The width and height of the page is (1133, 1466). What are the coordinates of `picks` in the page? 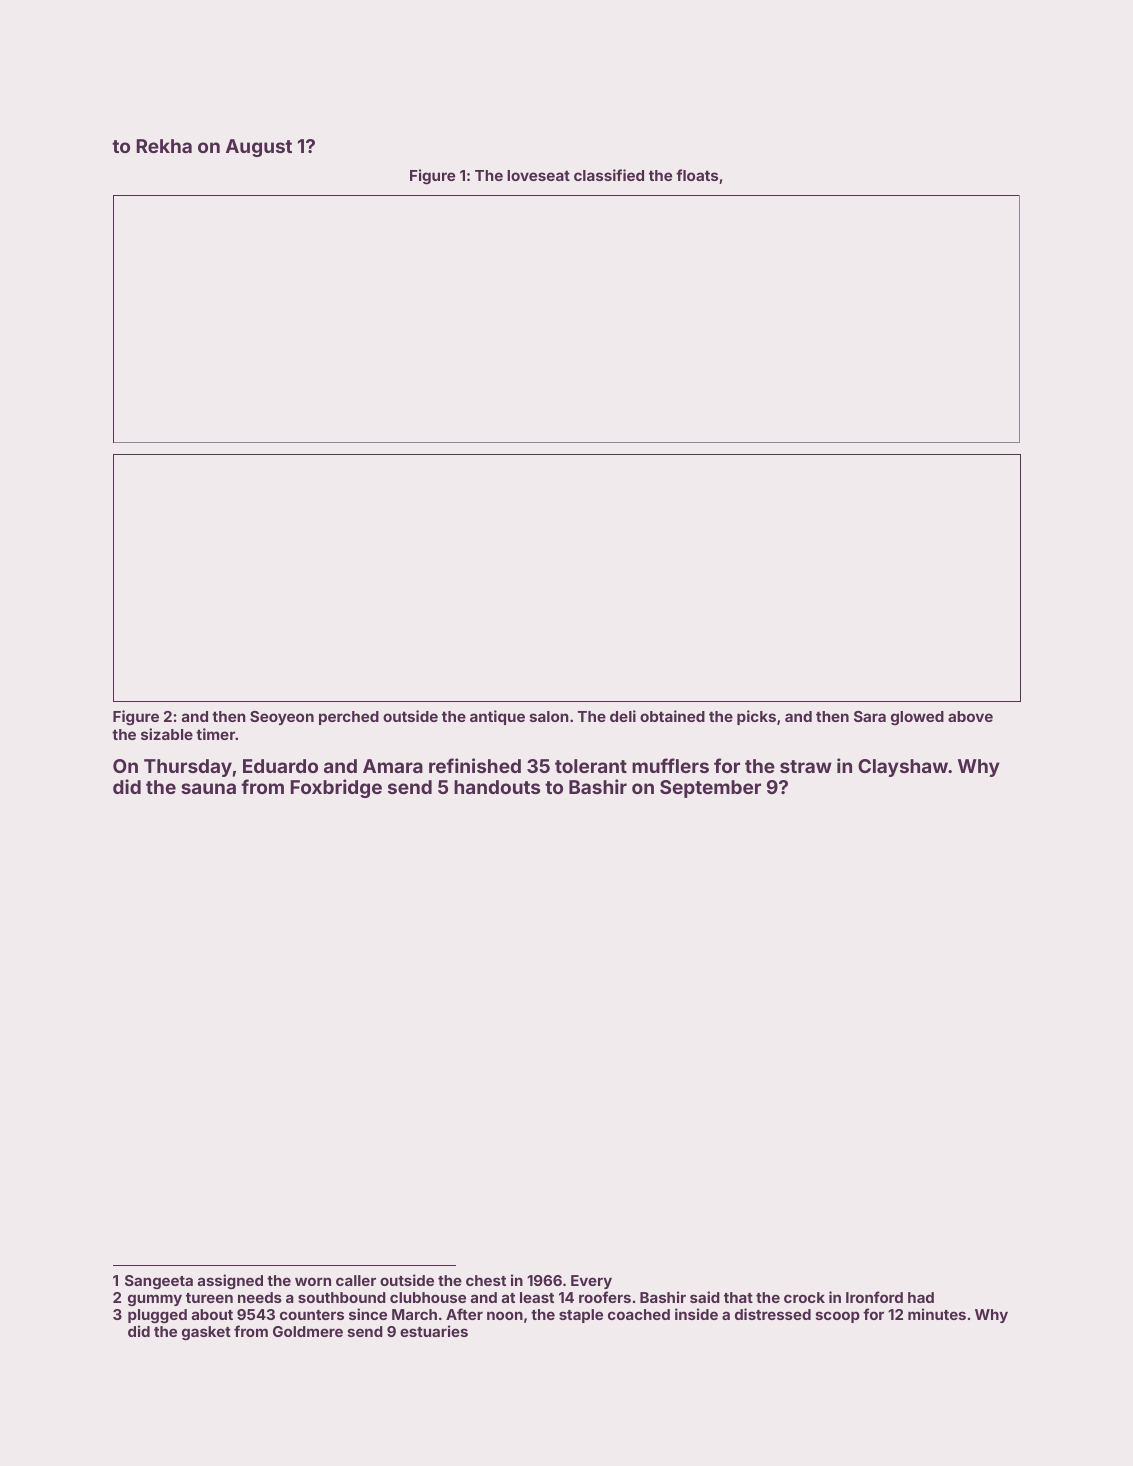 It's located at (756, 717).
